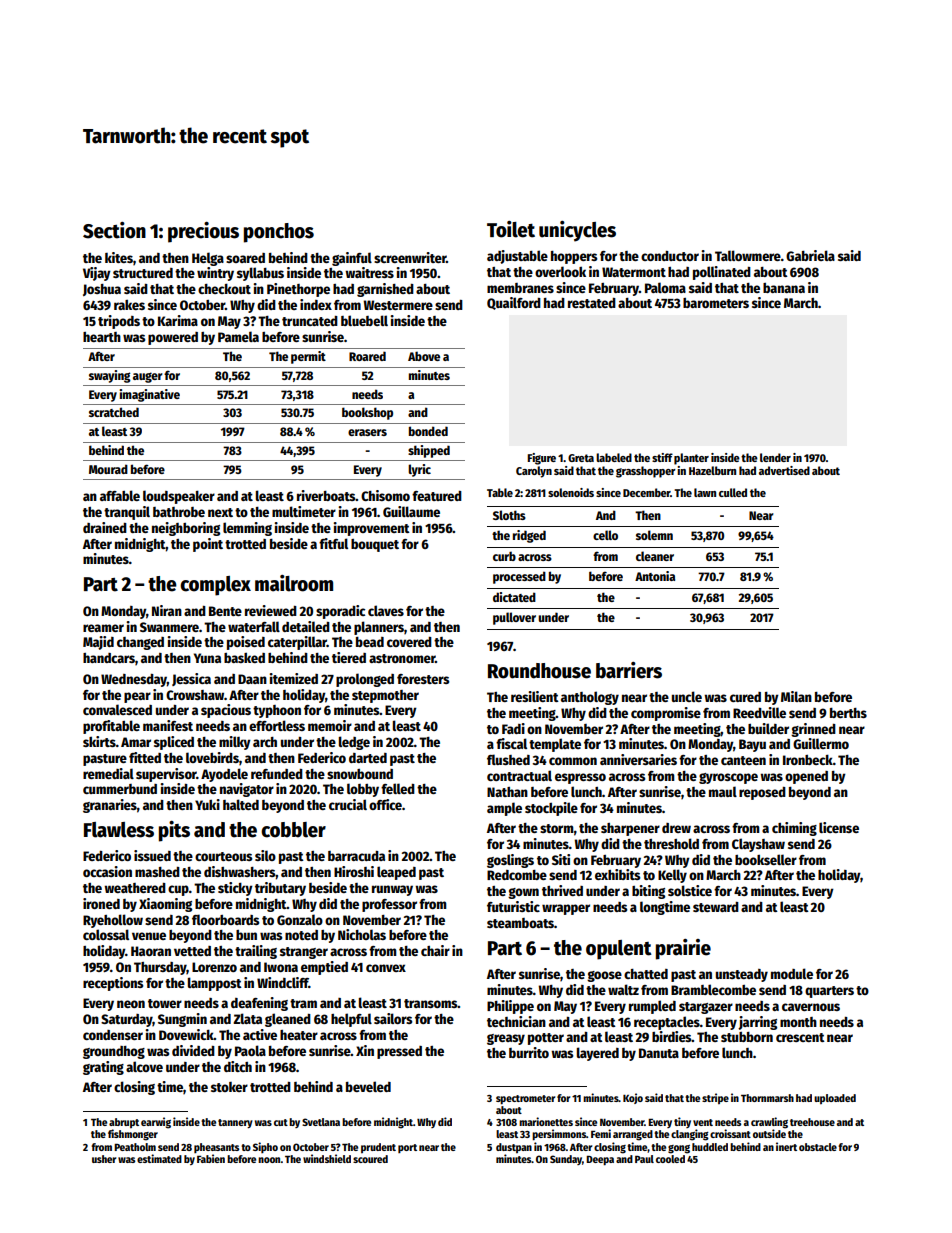 The image size is (952, 1233). Describe the element at coordinates (398, 788) in the screenshot. I see `felled` at that location.
